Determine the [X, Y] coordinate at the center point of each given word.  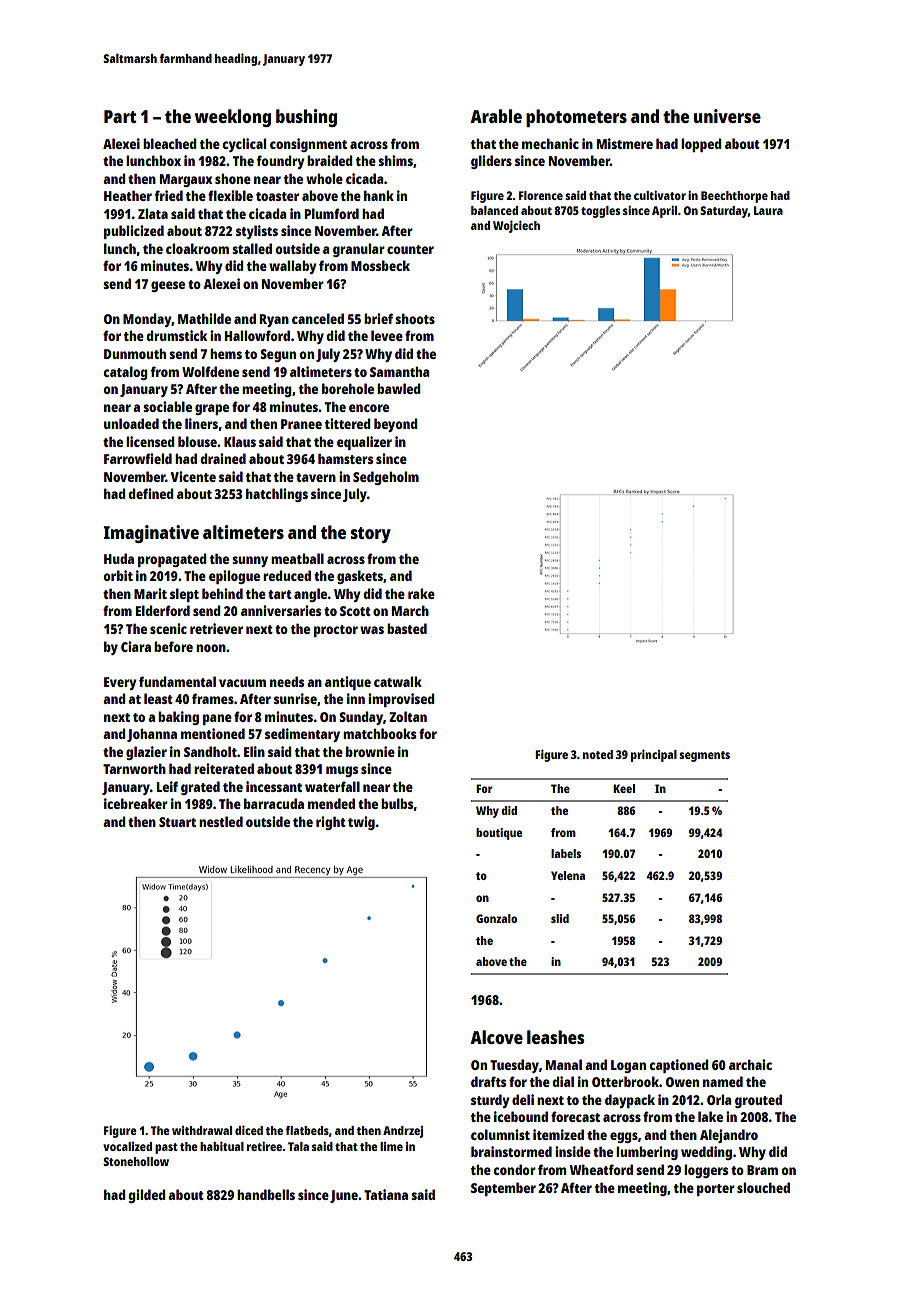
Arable [496, 116]
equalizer [364, 443]
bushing [306, 118]
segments [704, 756]
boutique [499, 834]
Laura [768, 210]
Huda [119, 558]
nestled [221, 821]
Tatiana [386, 1194]
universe [727, 116]
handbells [266, 1194]
